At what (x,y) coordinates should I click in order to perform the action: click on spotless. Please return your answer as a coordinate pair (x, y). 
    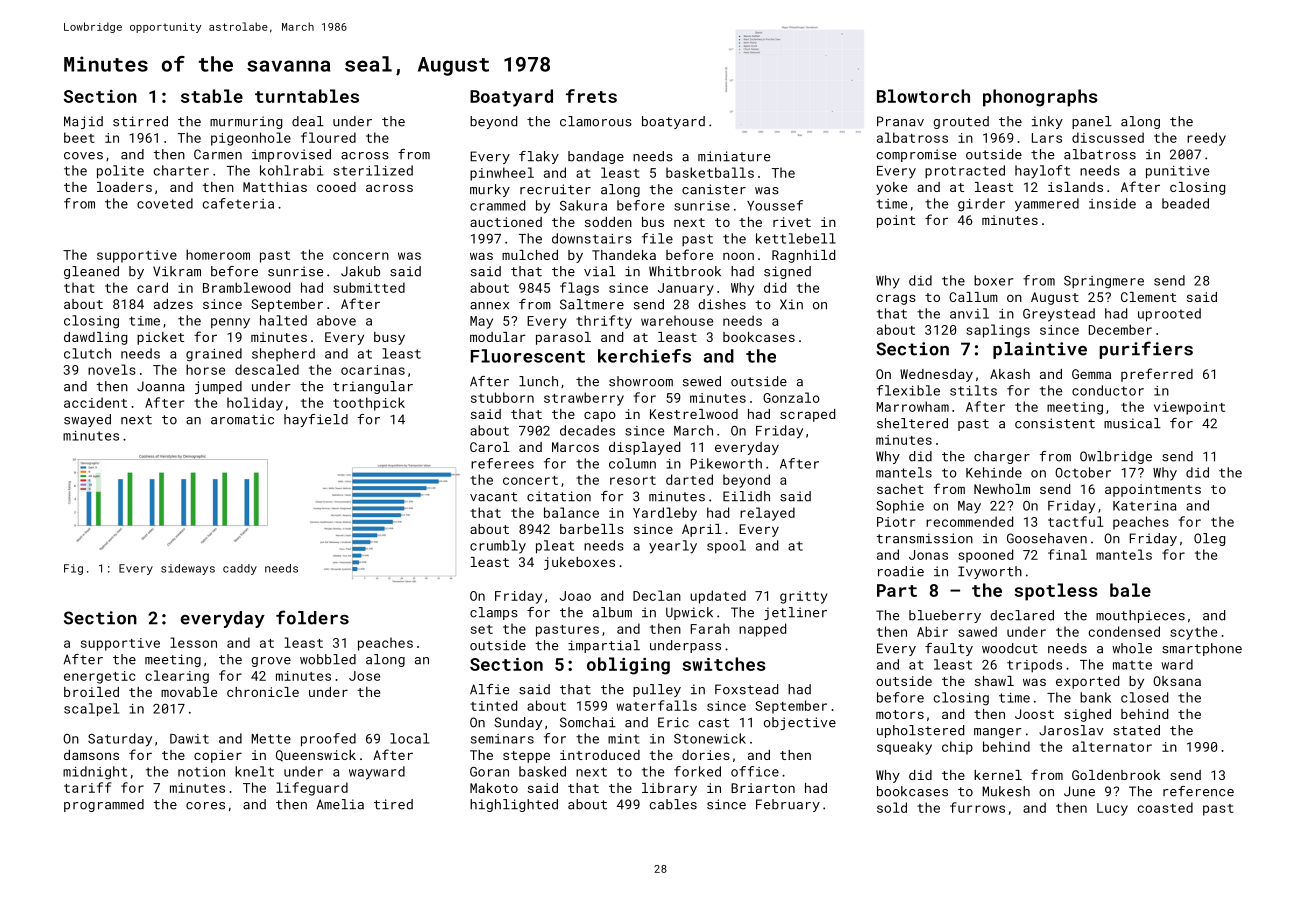
    Looking at the image, I should click on (1056, 592).
